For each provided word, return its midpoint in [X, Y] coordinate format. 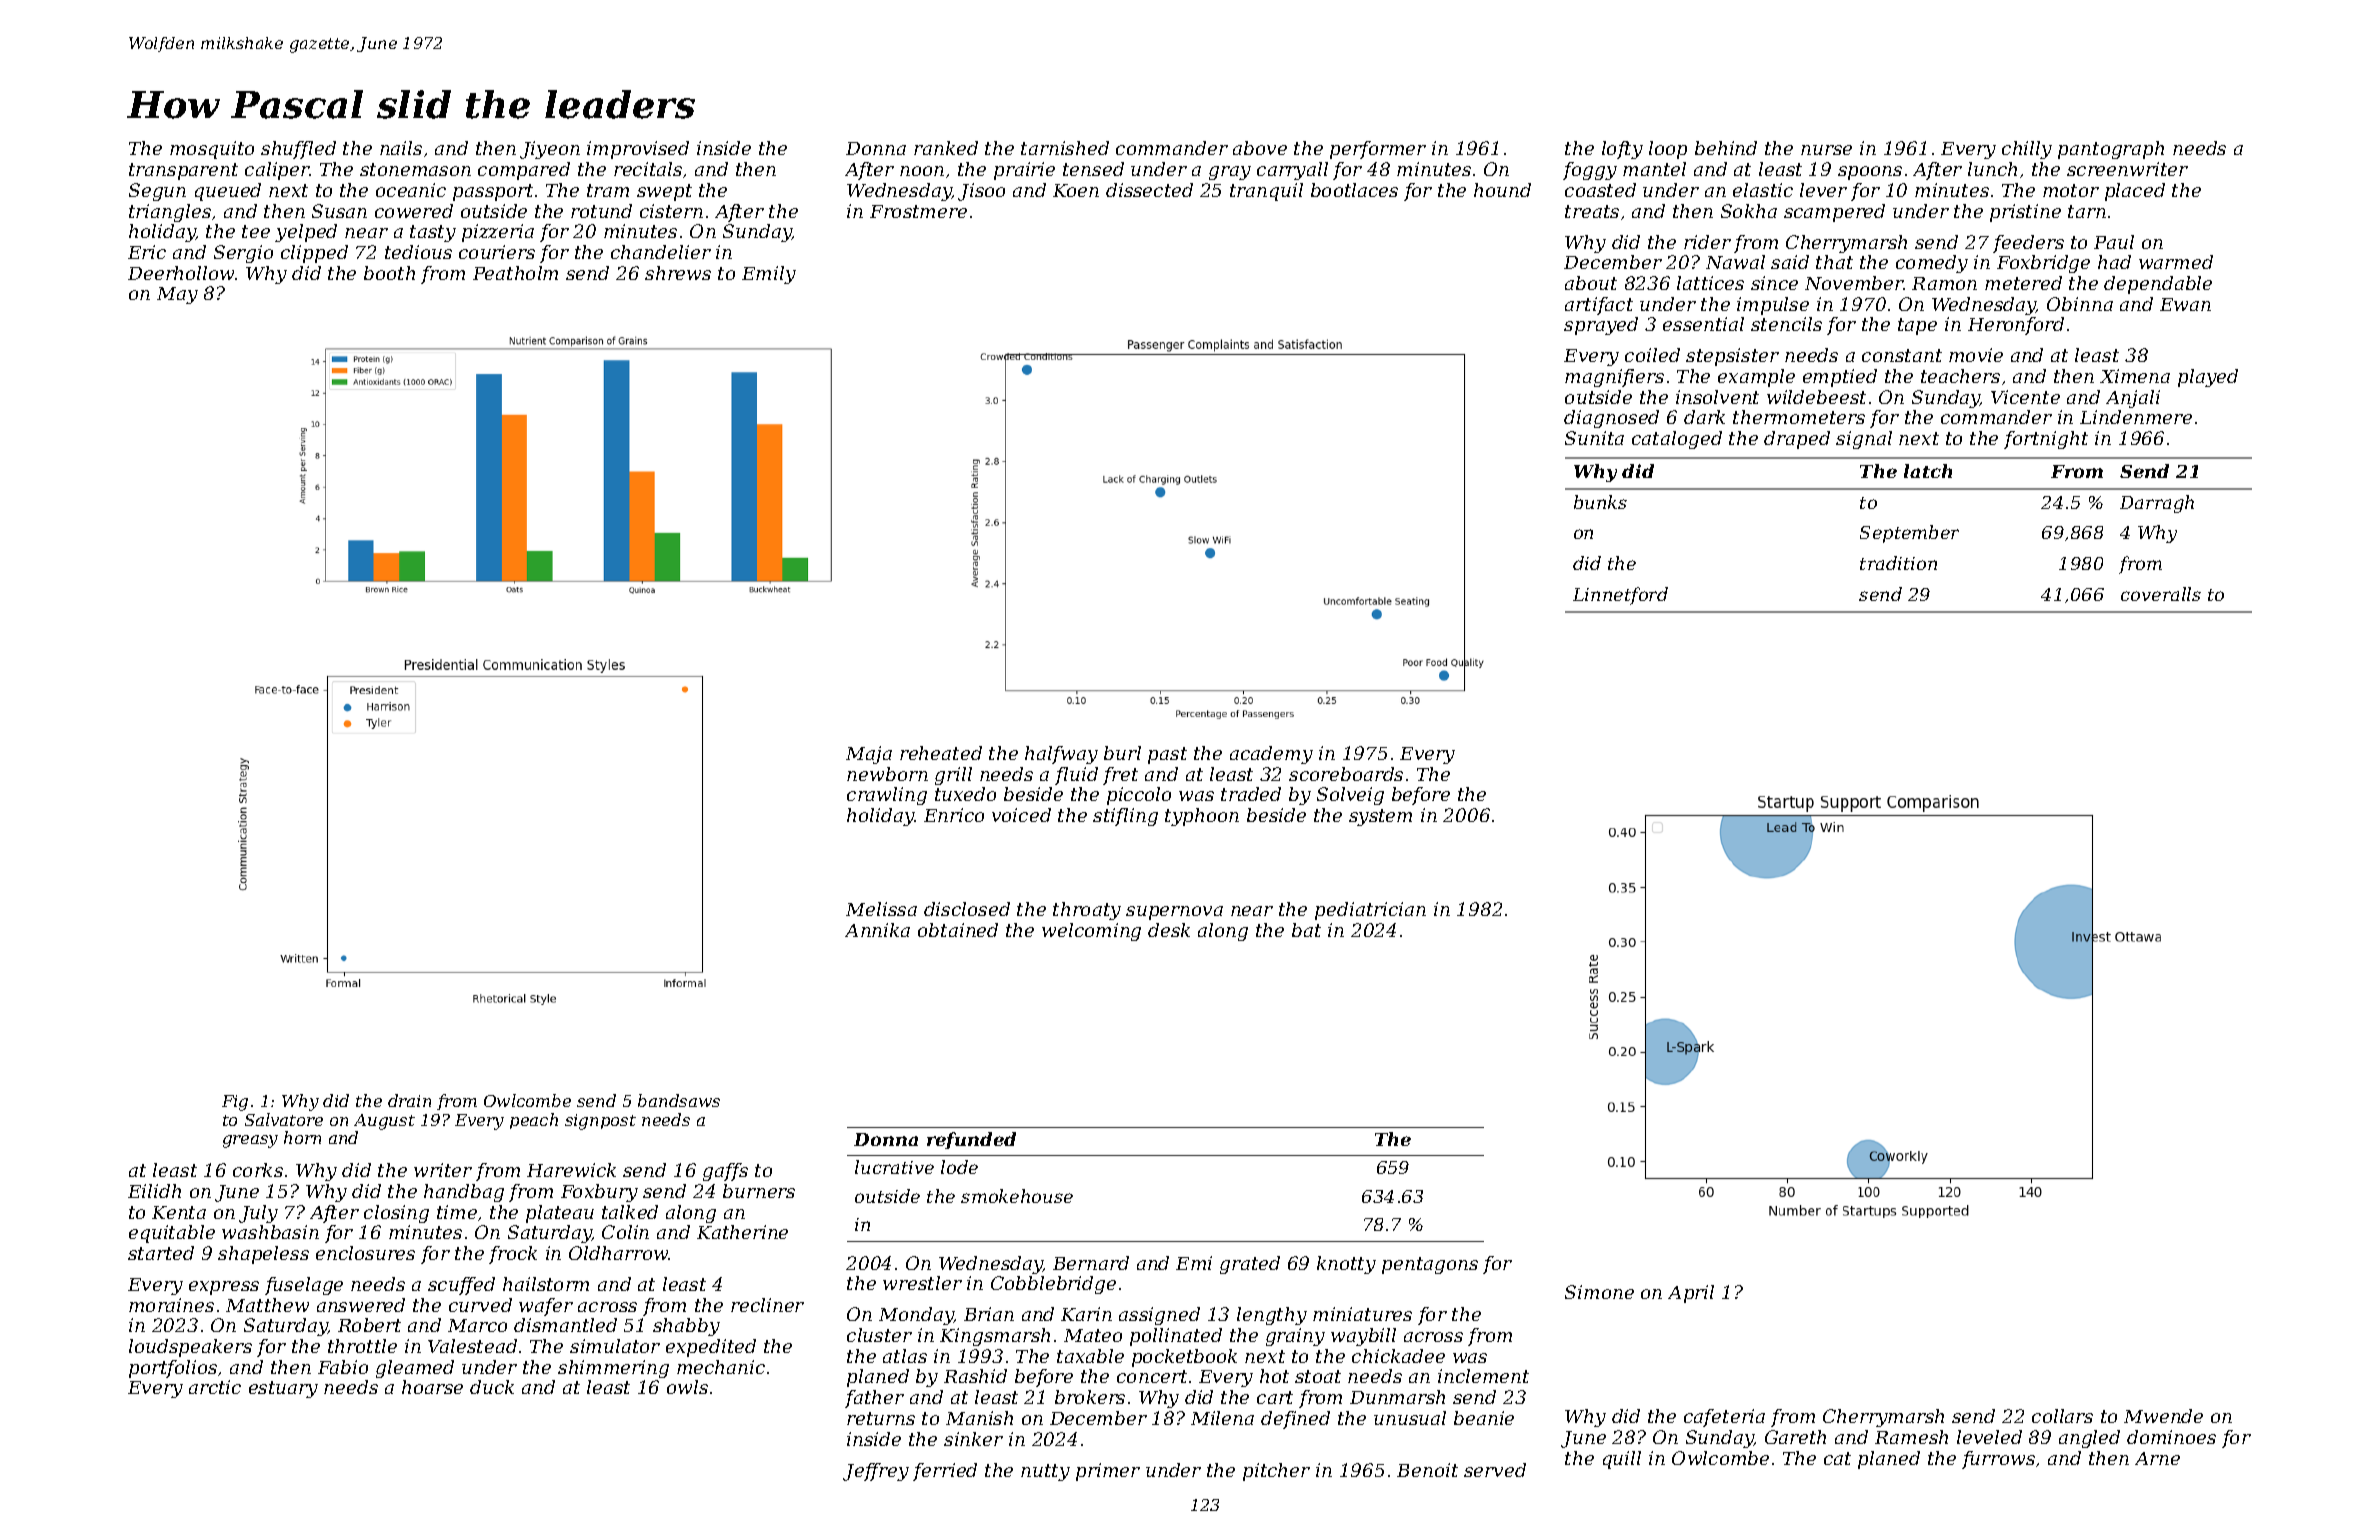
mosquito [212, 150]
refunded [971, 1140]
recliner [767, 1305]
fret [1120, 776]
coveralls [2161, 594]
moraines [171, 1305]
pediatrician [1370, 911]
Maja [869, 755]
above [1260, 148]
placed [2135, 192]
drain [409, 1100]
